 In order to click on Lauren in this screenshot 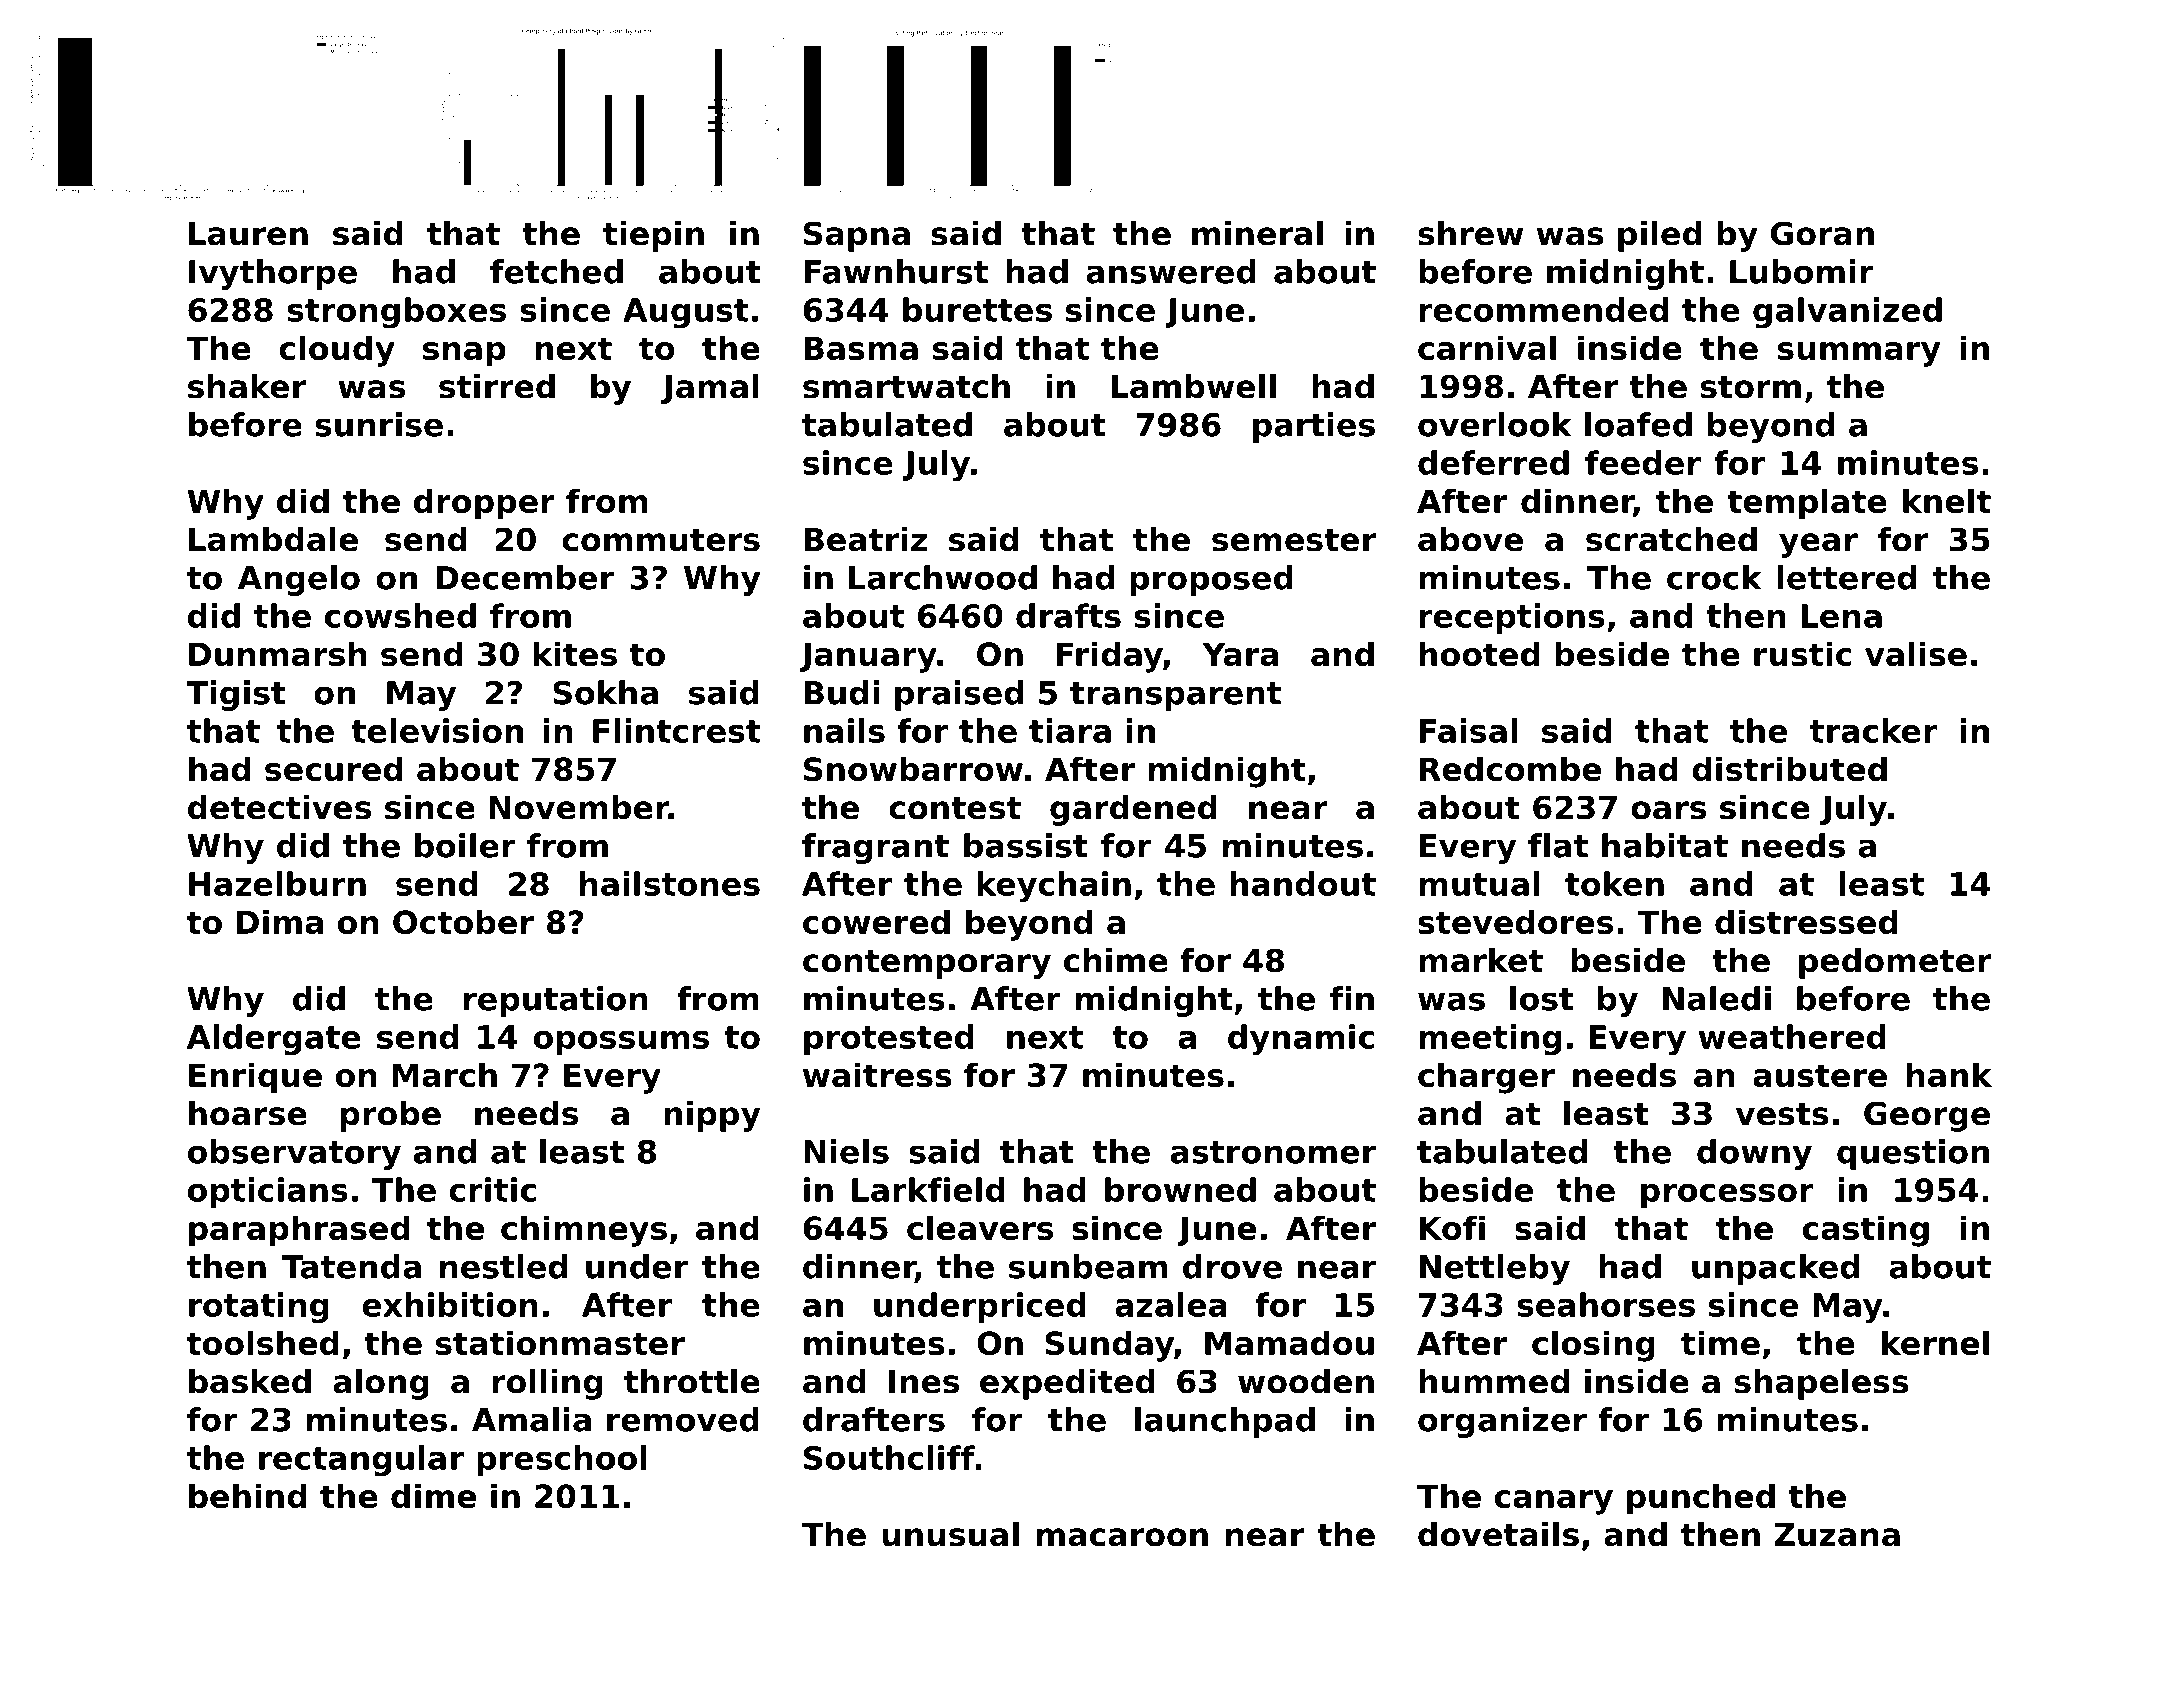, I will do `click(248, 234)`.
